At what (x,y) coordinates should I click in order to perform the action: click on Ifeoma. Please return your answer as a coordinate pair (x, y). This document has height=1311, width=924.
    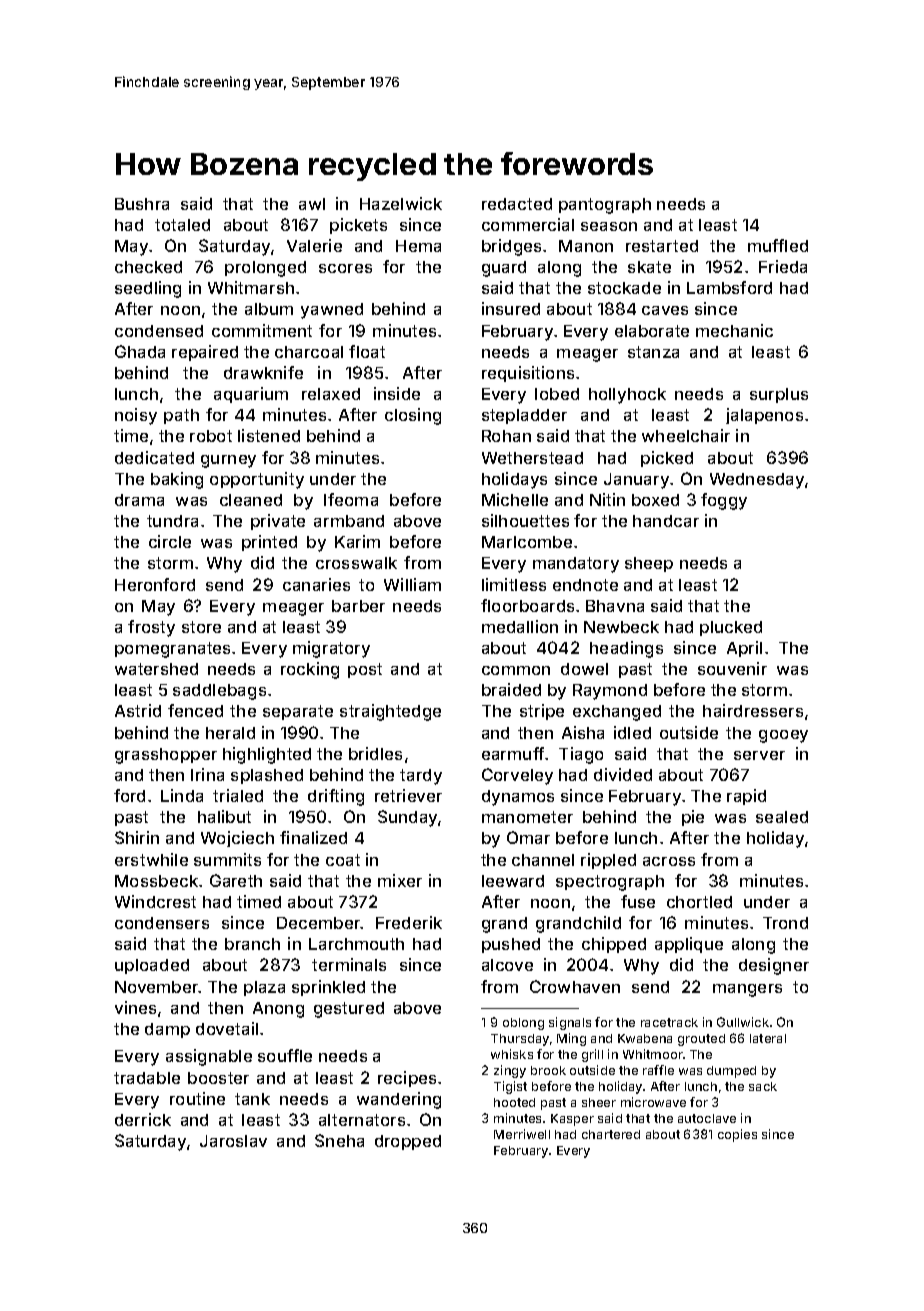
    Looking at the image, I should click on (351, 499).
